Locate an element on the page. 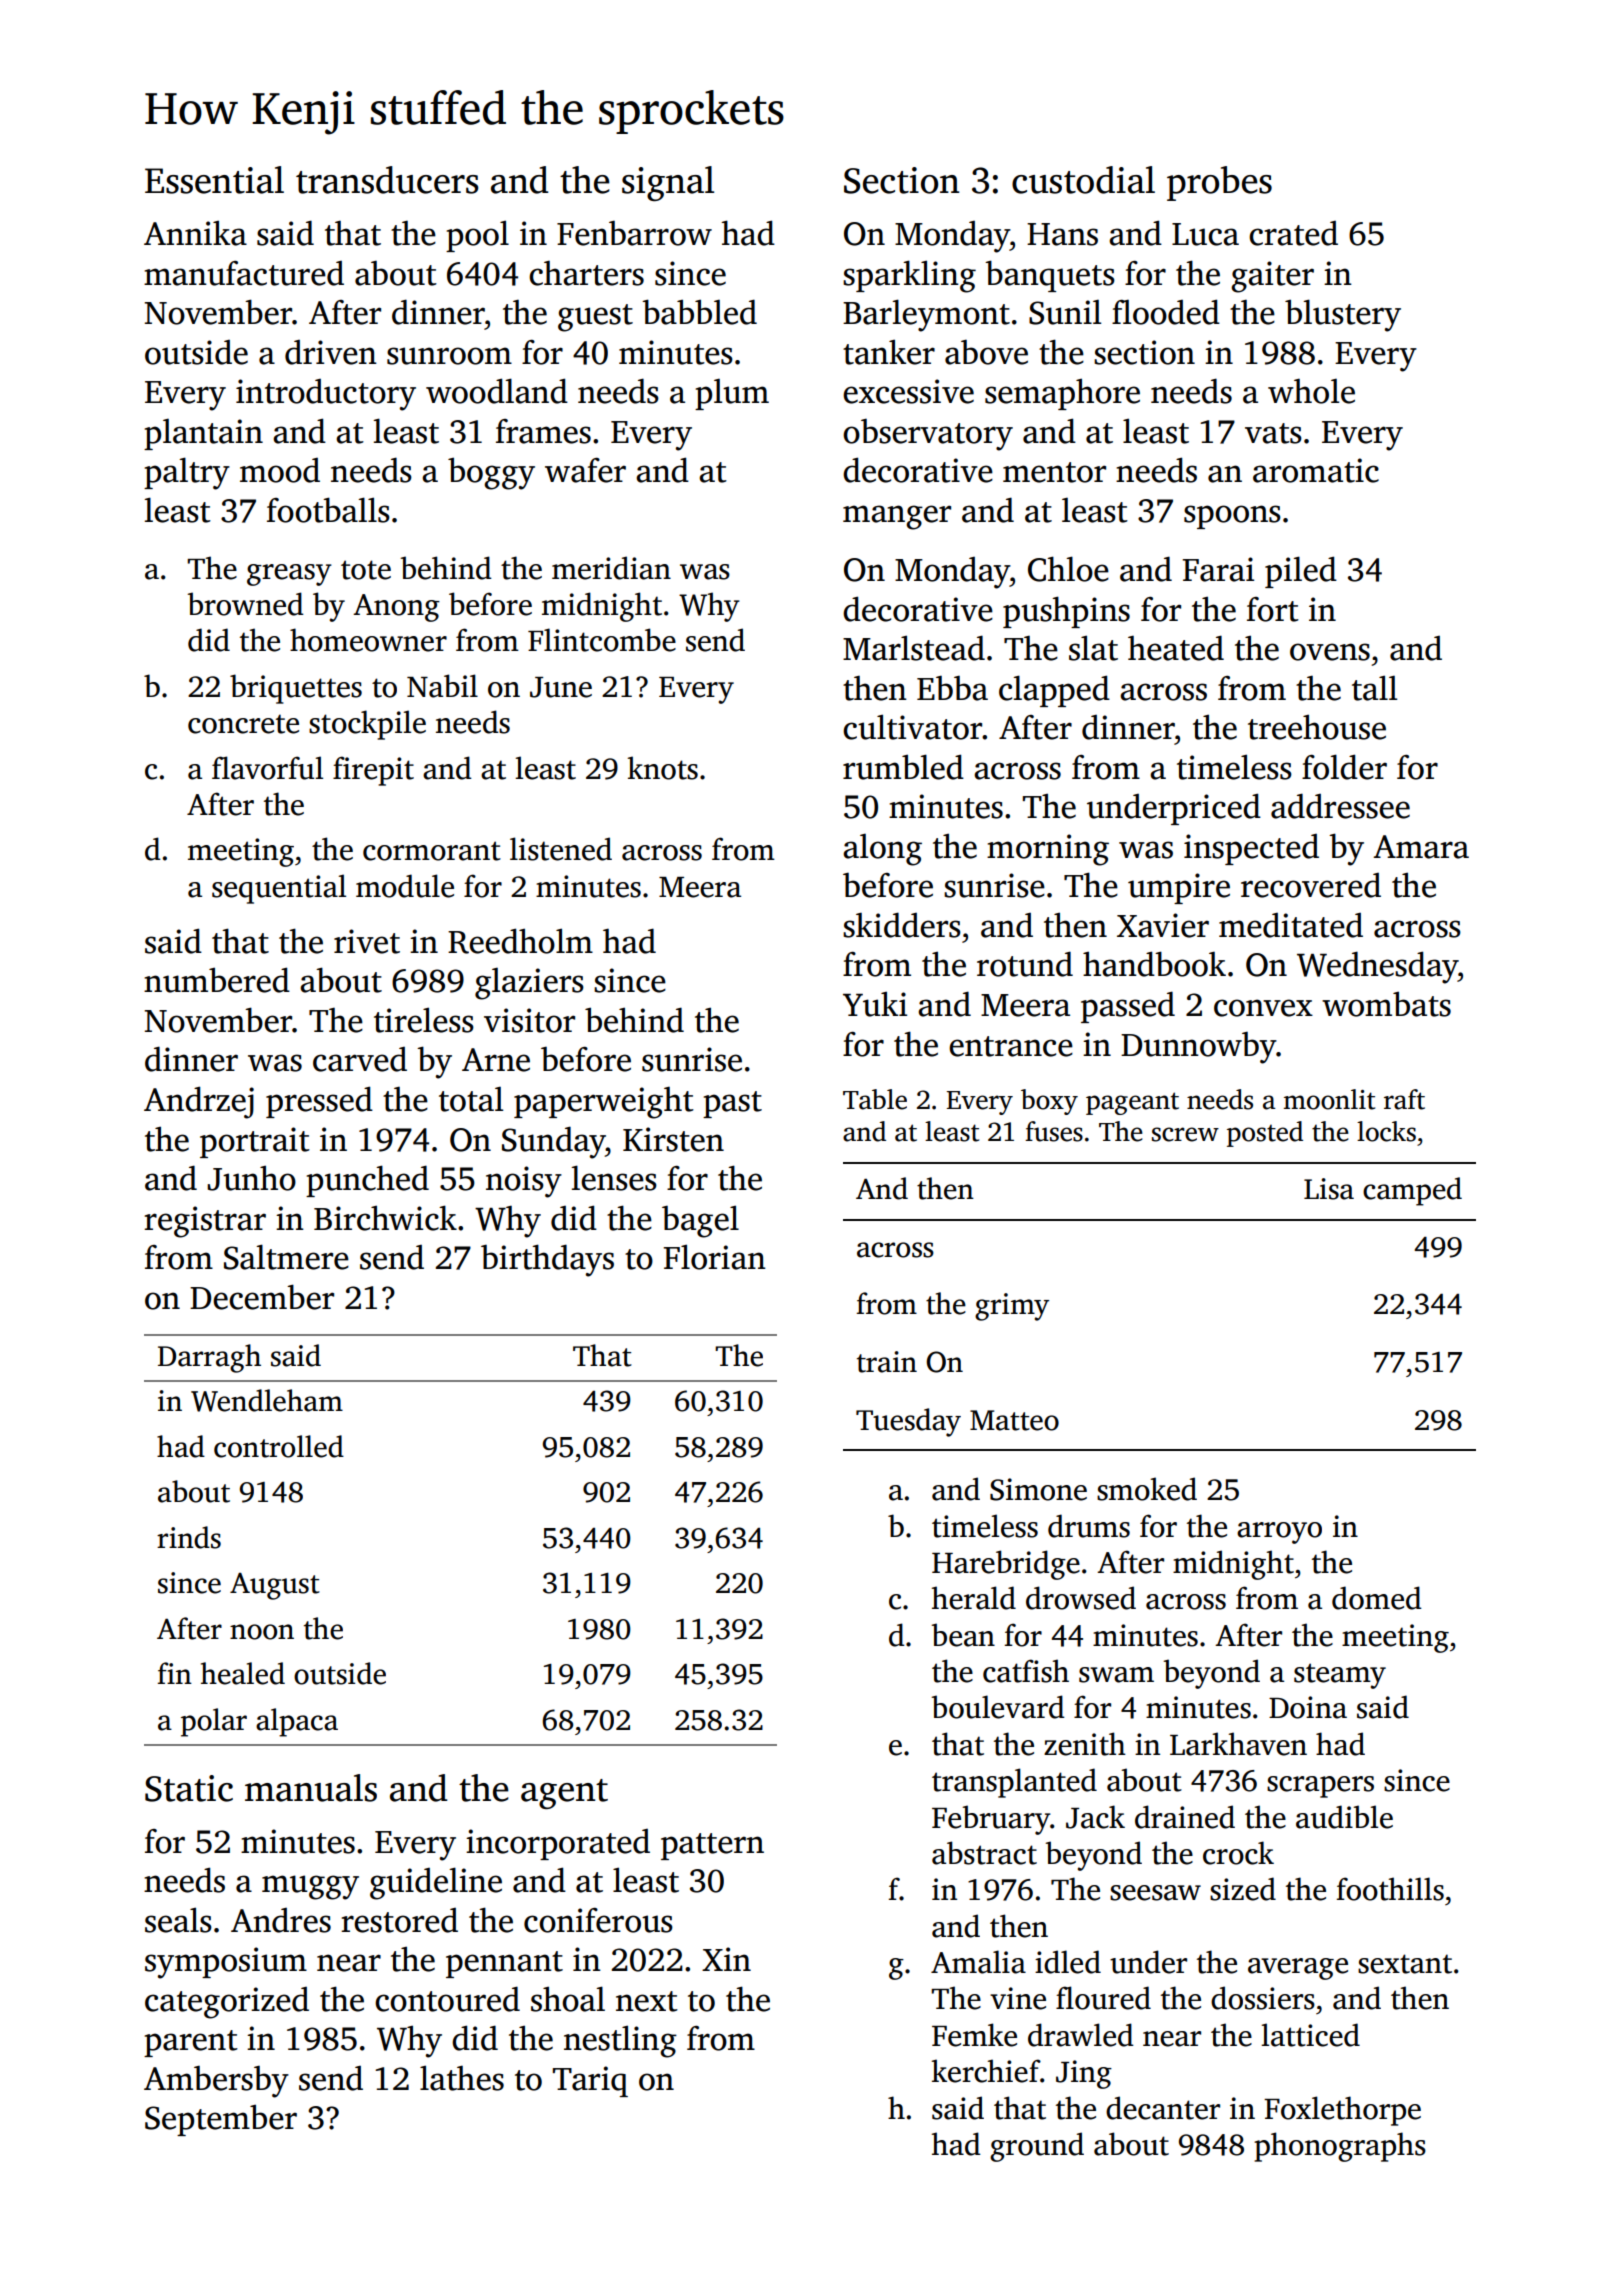 The width and height of the document is (1620, 2292). August is located at coordinates (275, 1586).
